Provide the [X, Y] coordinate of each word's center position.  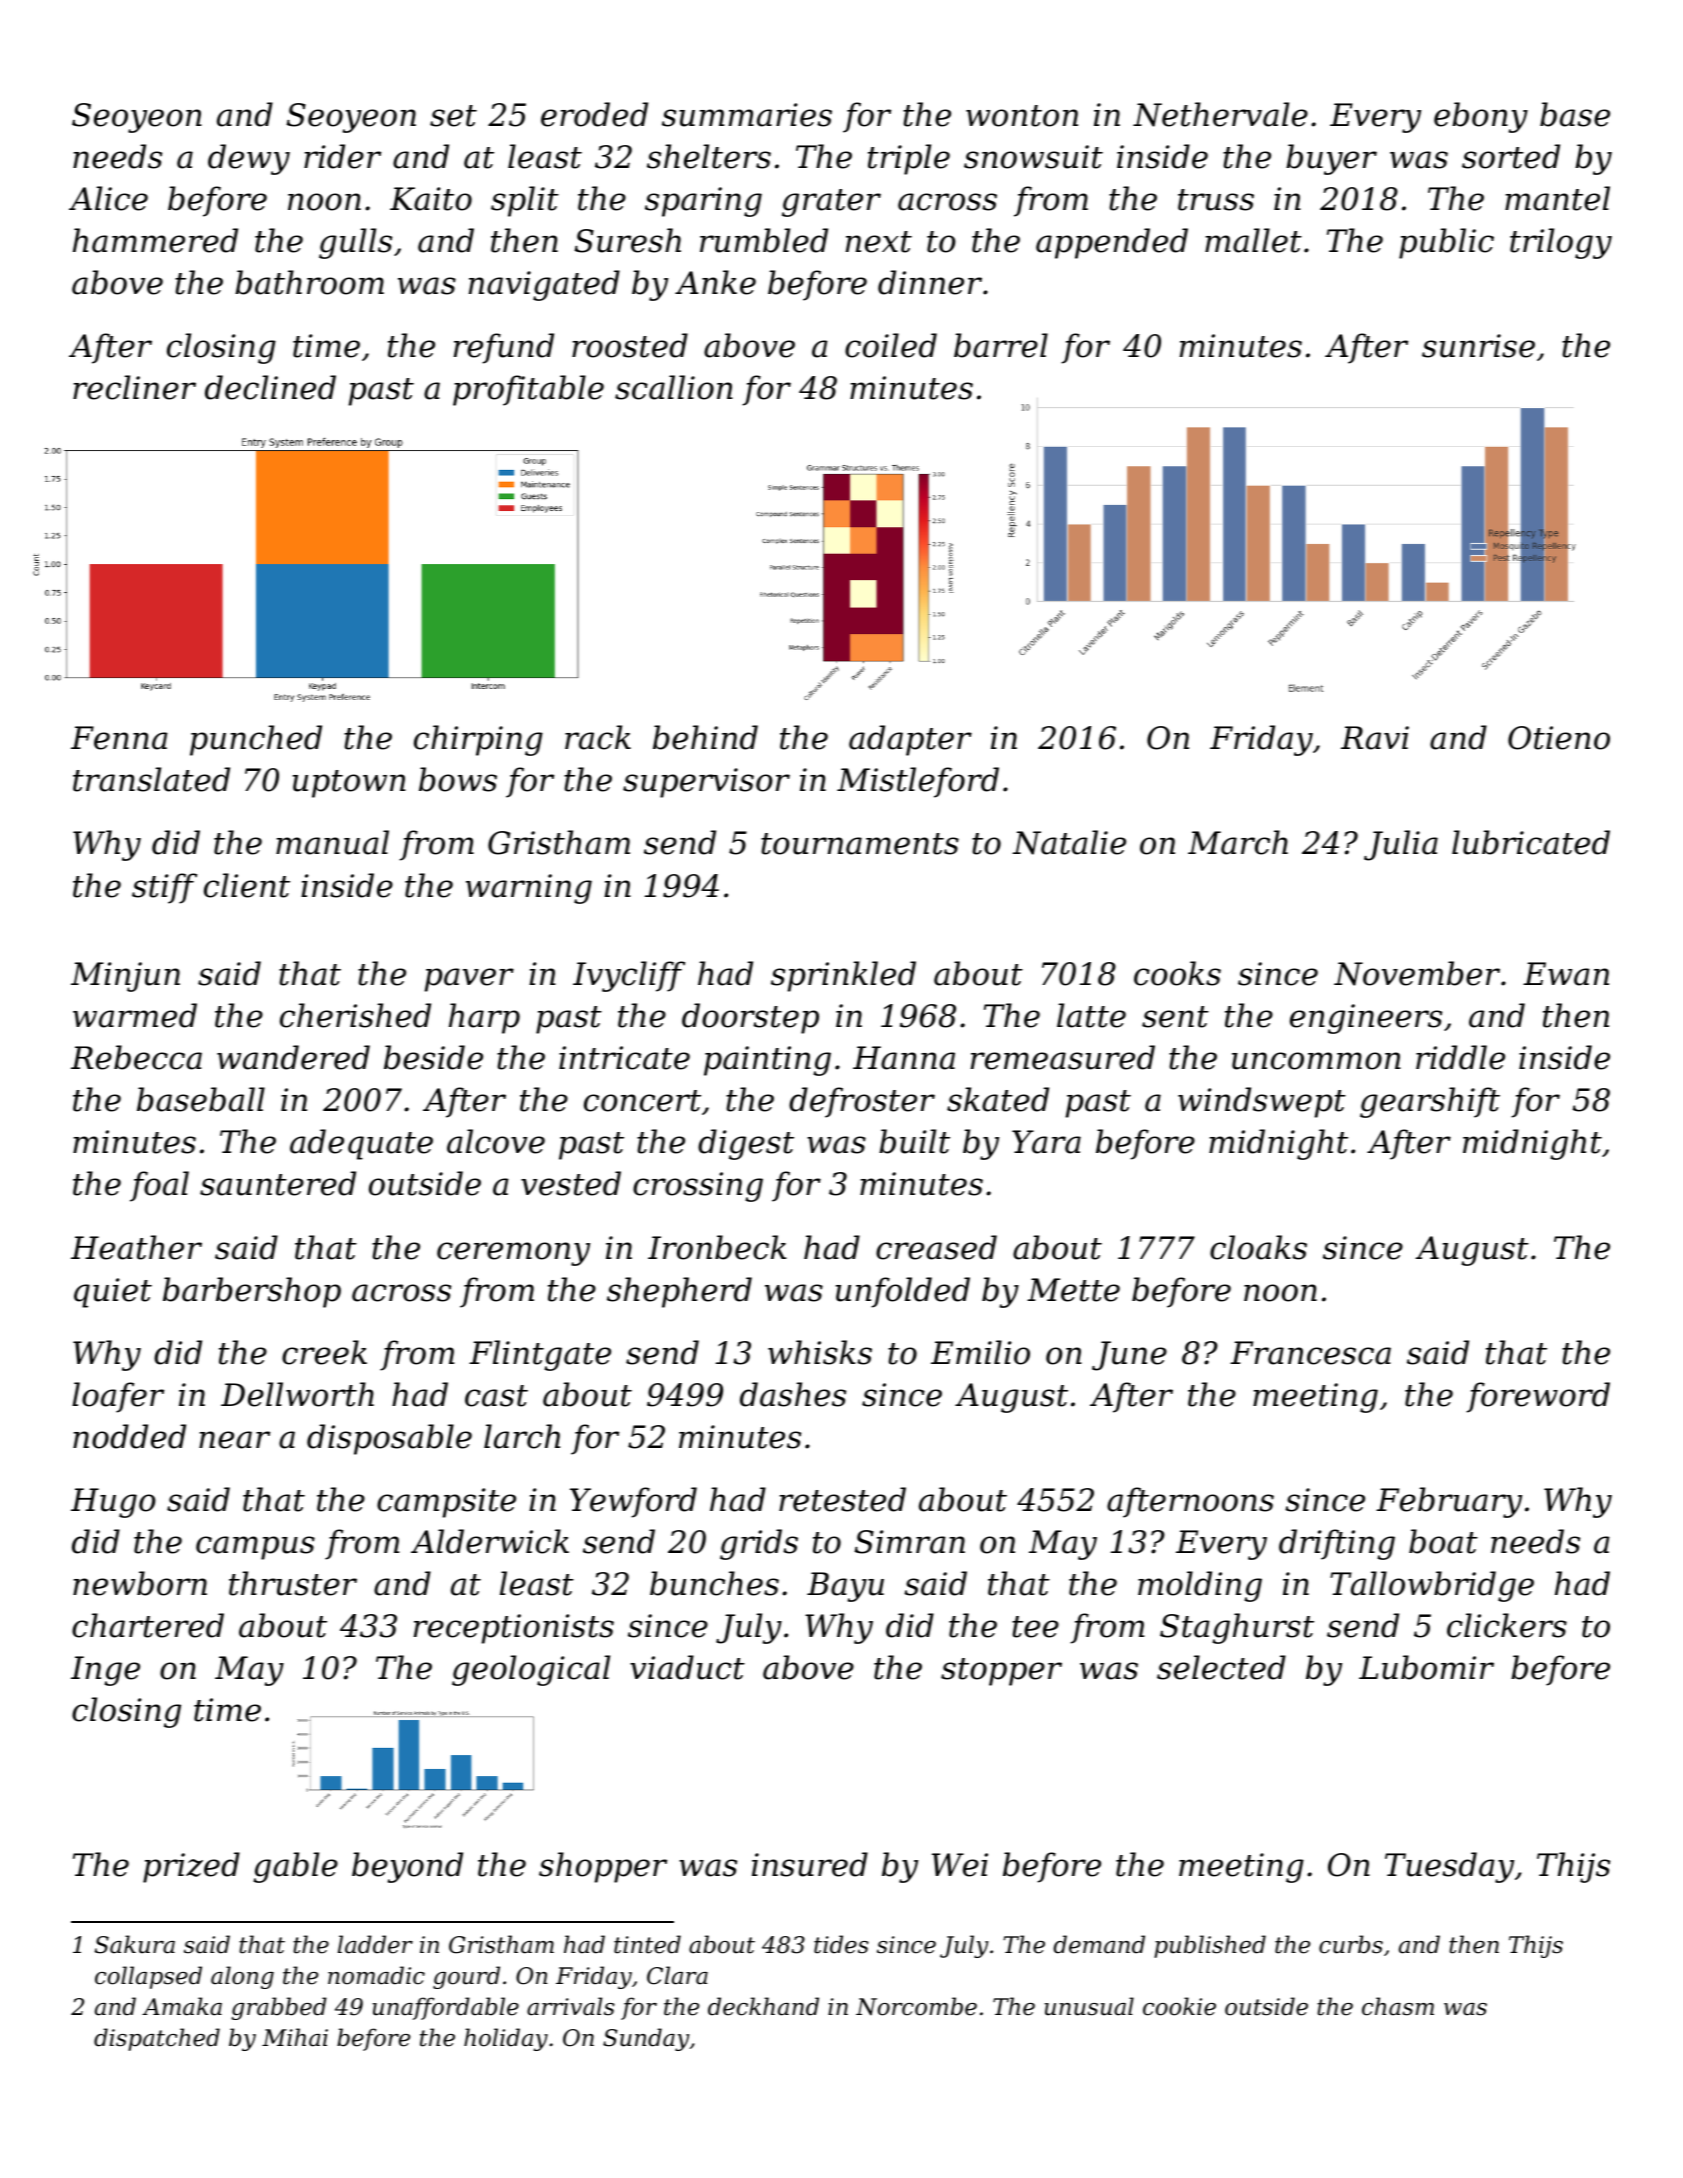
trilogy [1561, 243]
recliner [134, 387]
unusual [1089, 2006]
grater [831, 203]
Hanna [904, 1058]
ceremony [513, 1254]
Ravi [1375, 738]
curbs [1351, 1944]
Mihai [295, 2037]
